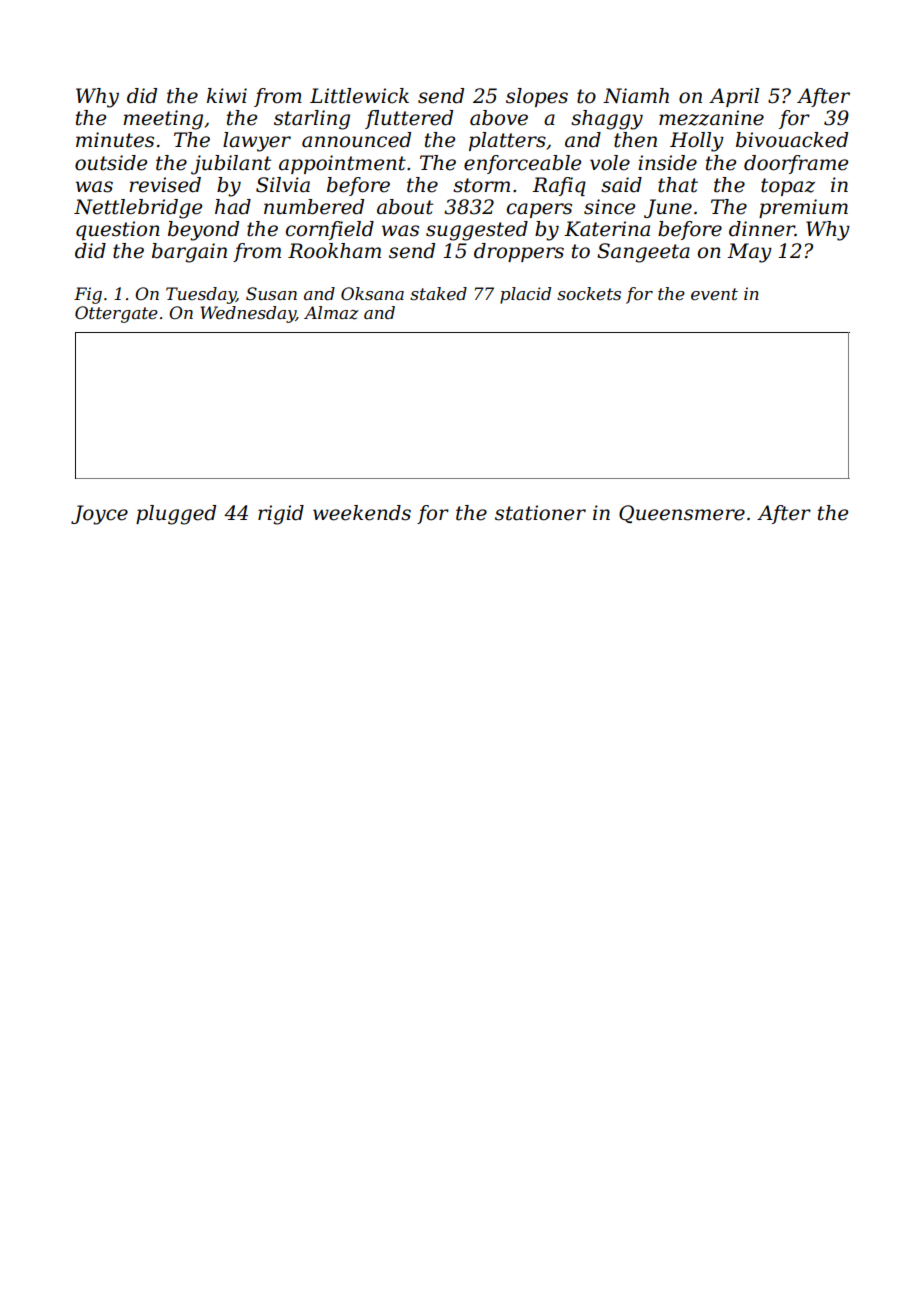  What do you see at coordinates (734, 97) in the document?
I see `April` at bounding box center [734, 97].
